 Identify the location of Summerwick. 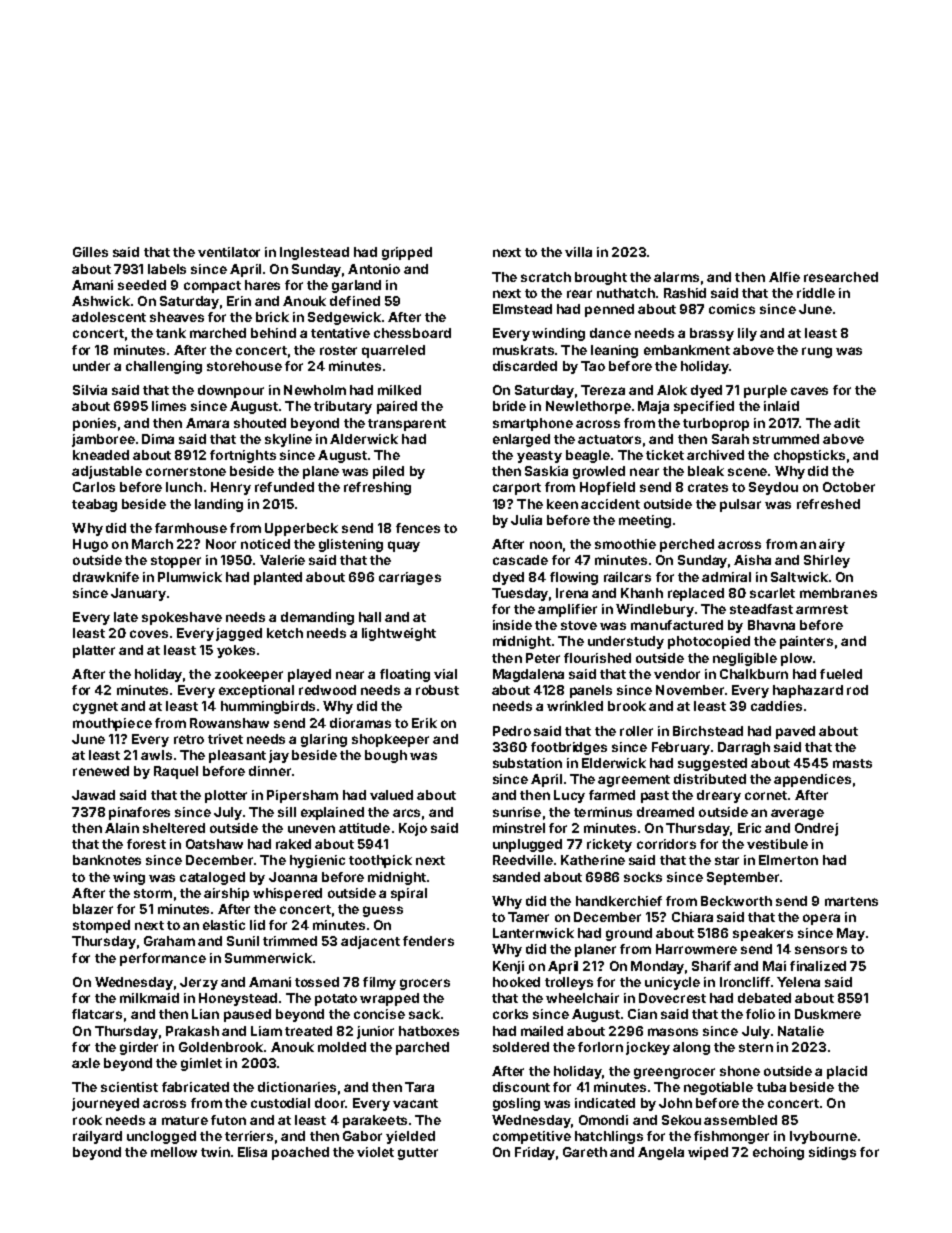
(268, 958).
